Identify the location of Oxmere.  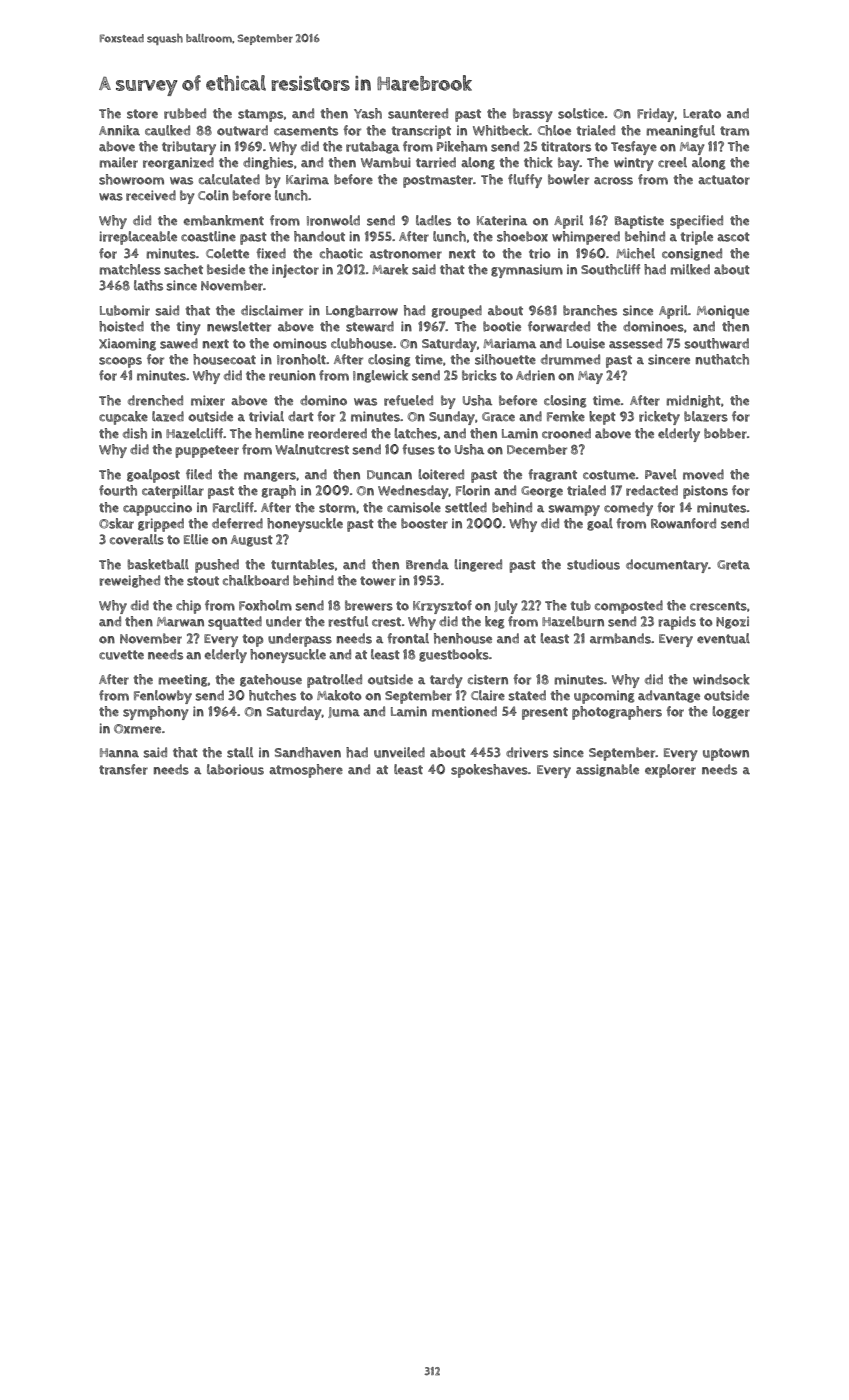
(137, 729).
